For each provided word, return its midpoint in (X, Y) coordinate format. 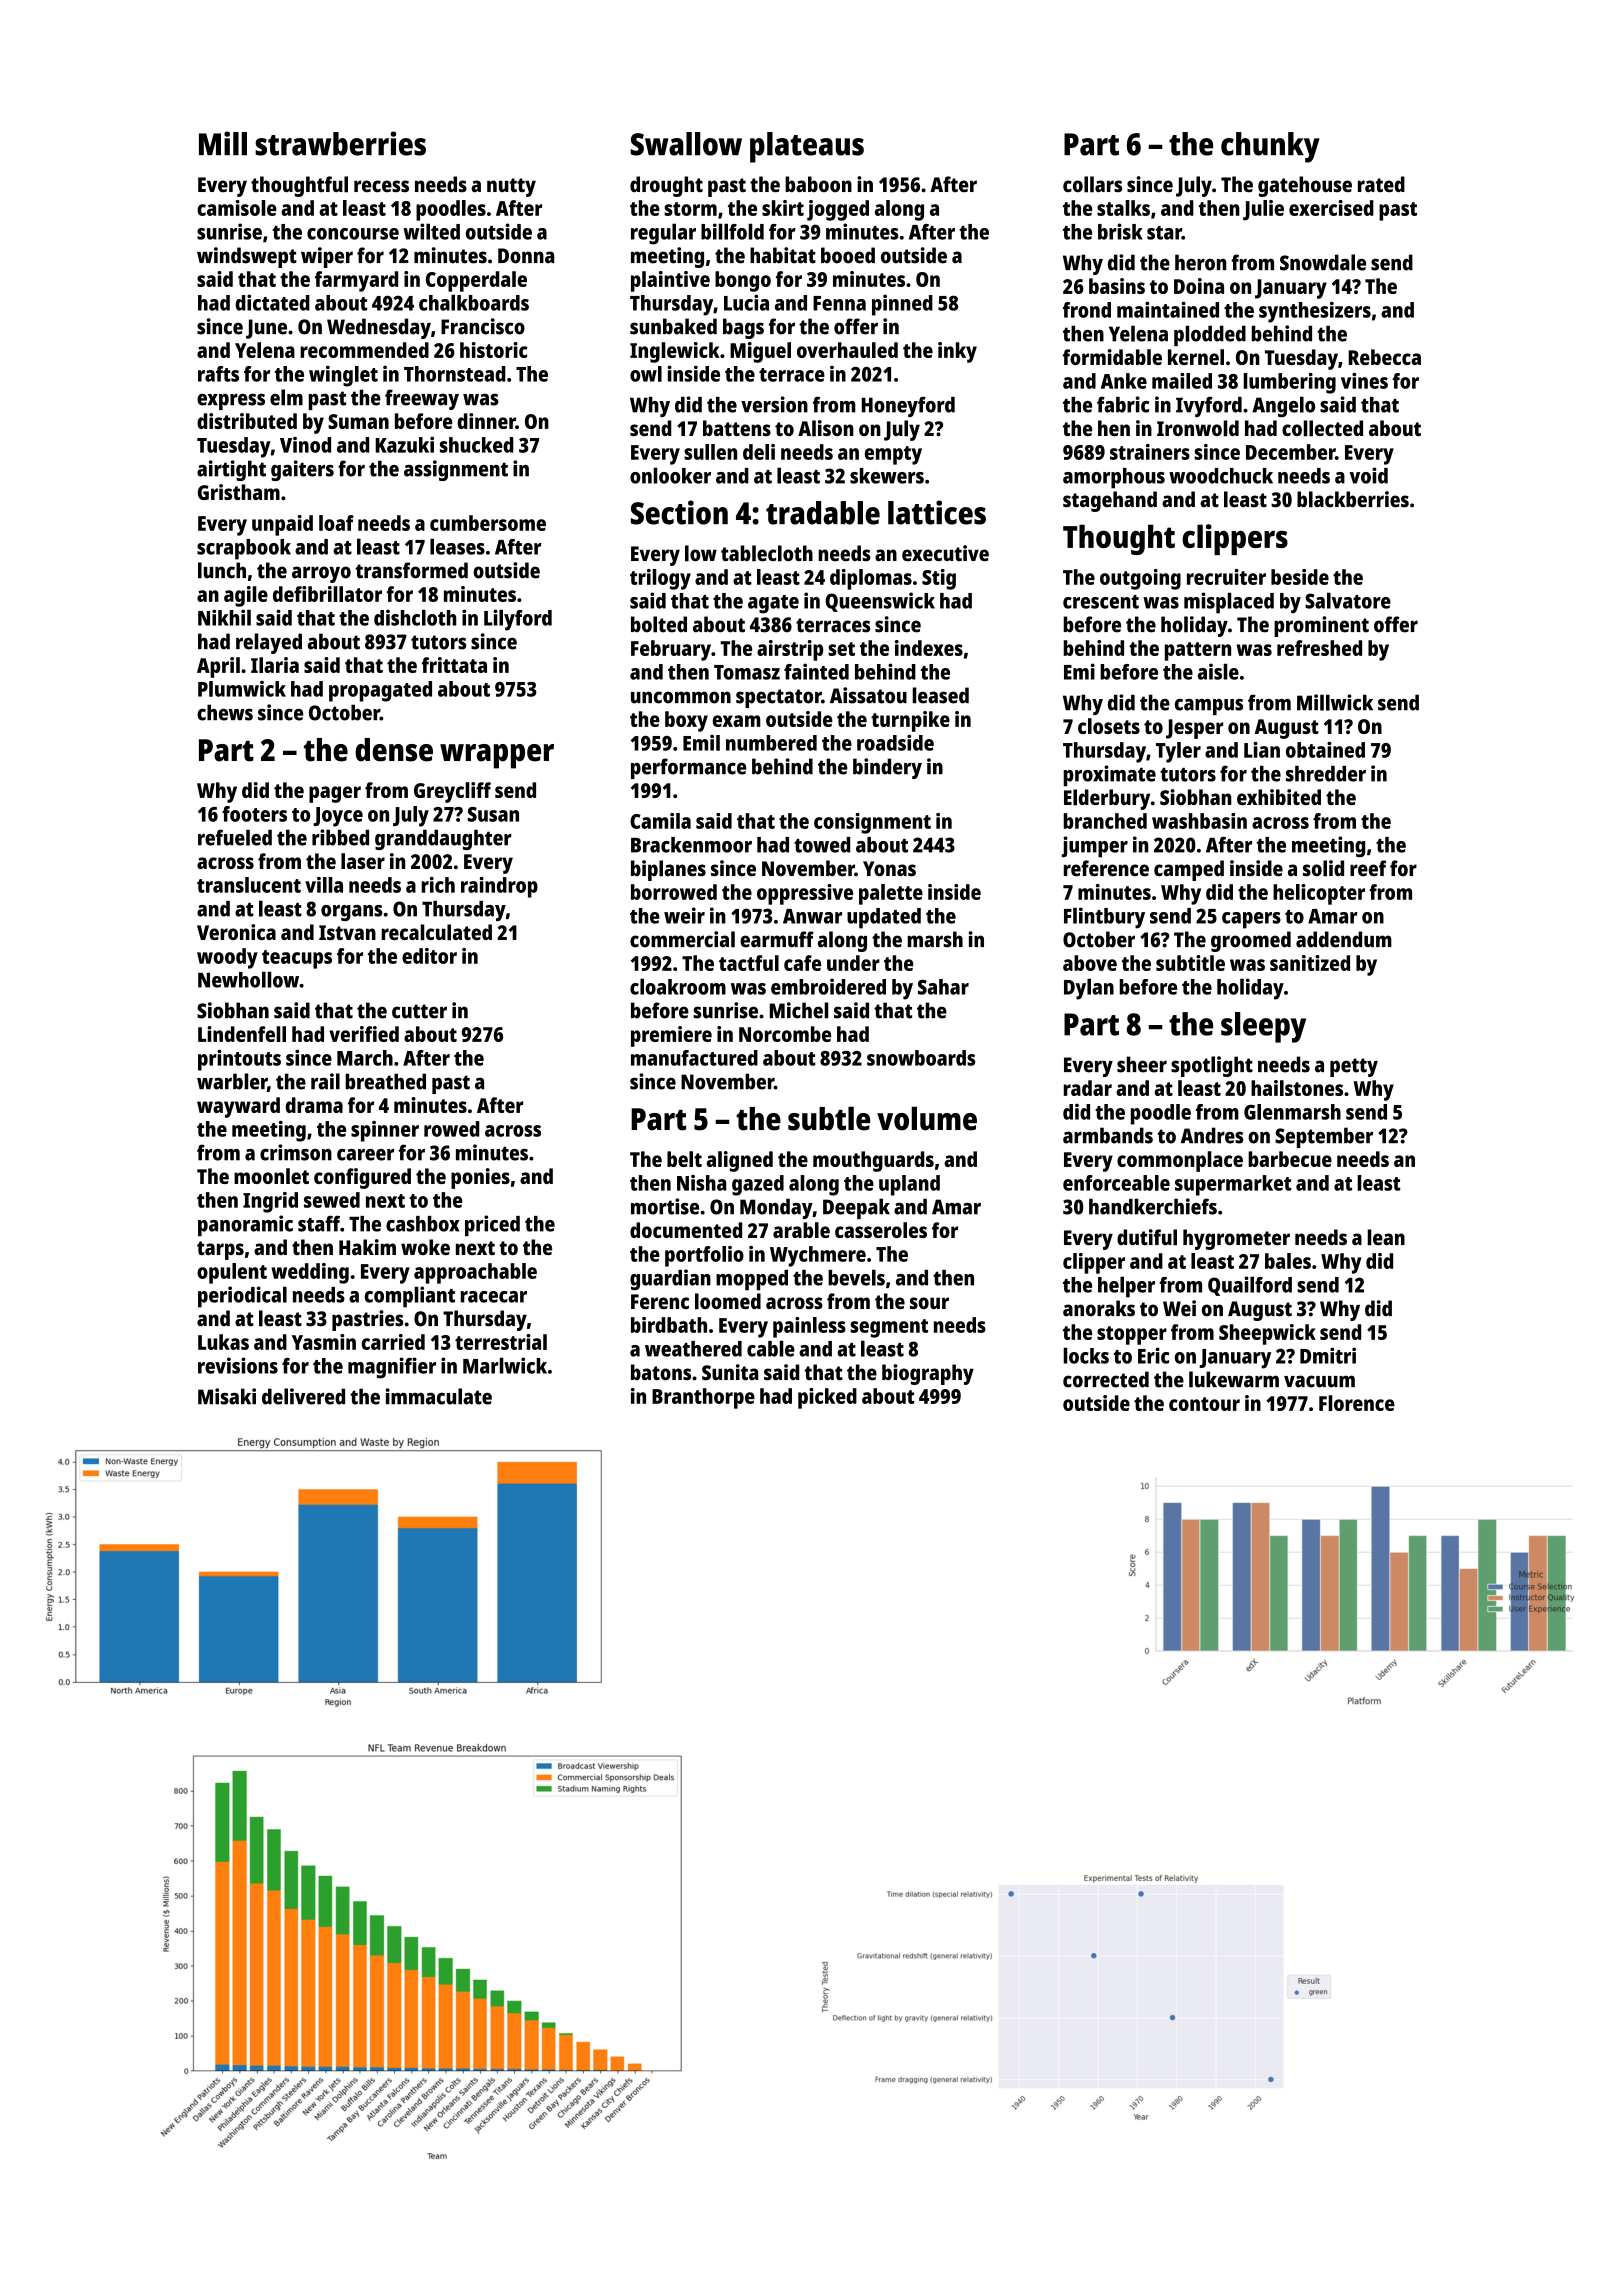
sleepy (1263, 1027)
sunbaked (673, 326)
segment (889, 1328)
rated (1381, 184)
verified (364, 1034)
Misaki (227, 1396)
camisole (237, 208)
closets (1109, 726)
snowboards (921, 1058)
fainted (816, 671)
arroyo (321, 574)
